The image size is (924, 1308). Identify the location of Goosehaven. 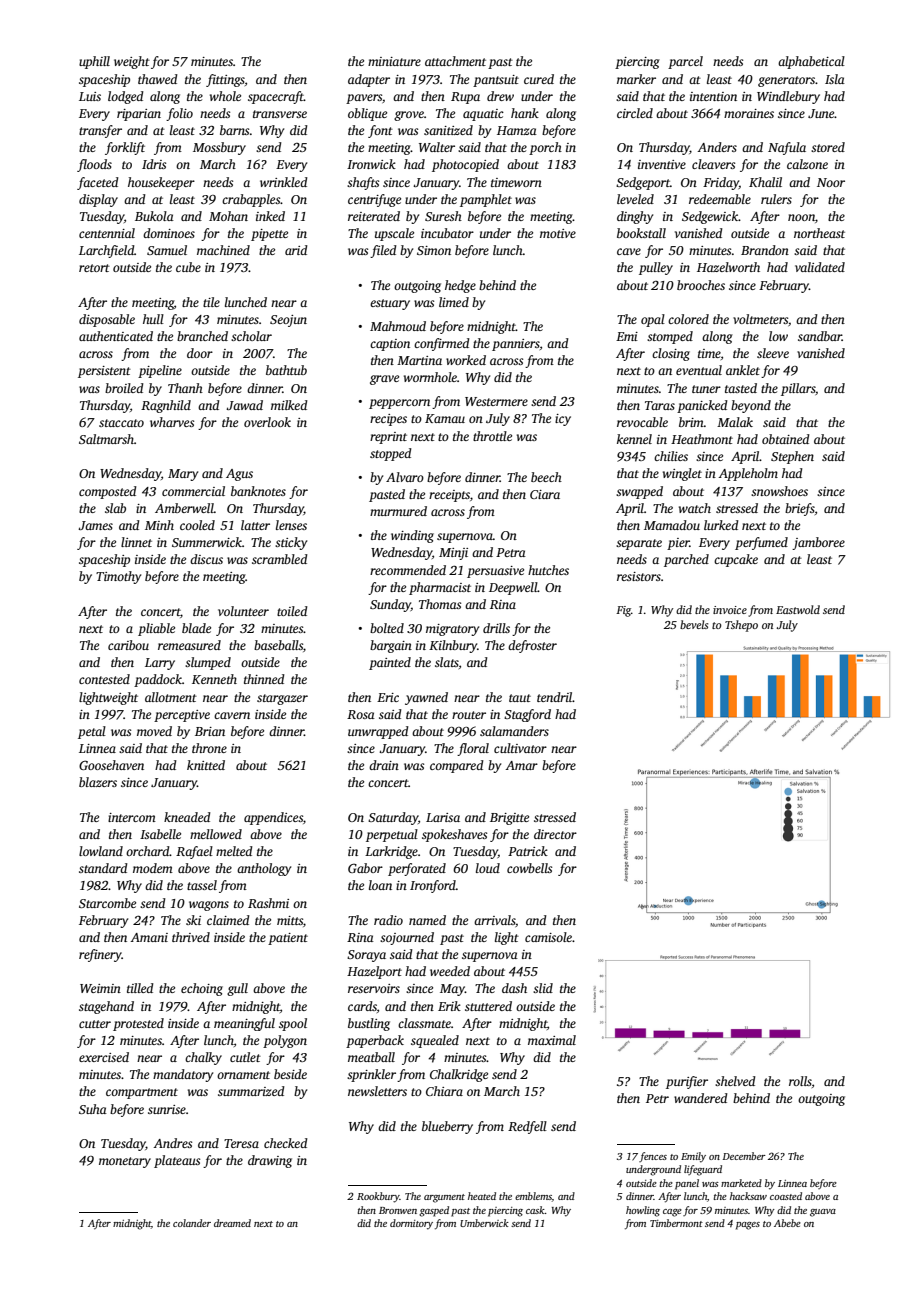
(111, 765).
